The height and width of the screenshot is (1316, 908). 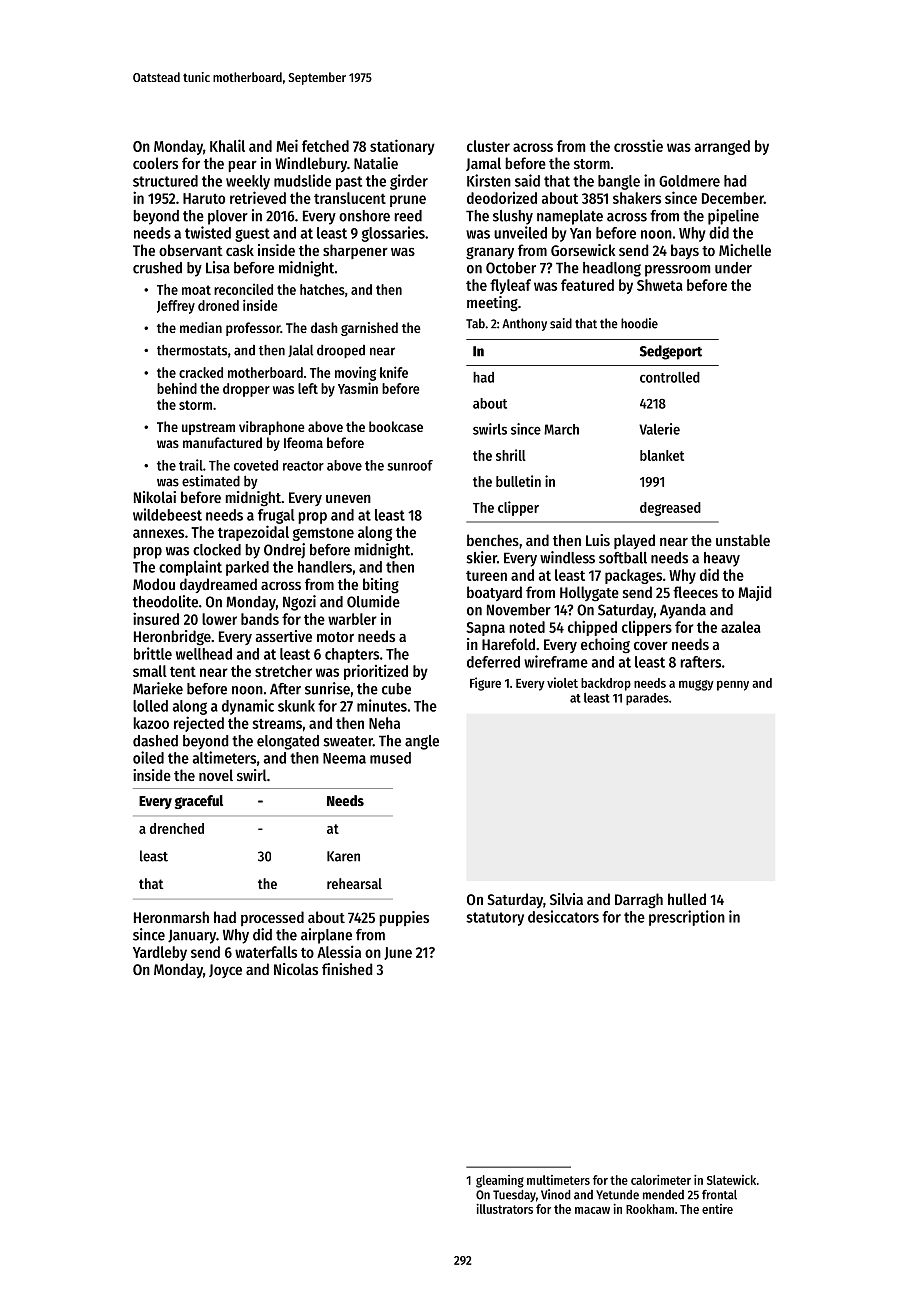 What do you see at coordinates (495, 919) in the screenshot?
I see `statutory` at bounding box center [495, 919].
